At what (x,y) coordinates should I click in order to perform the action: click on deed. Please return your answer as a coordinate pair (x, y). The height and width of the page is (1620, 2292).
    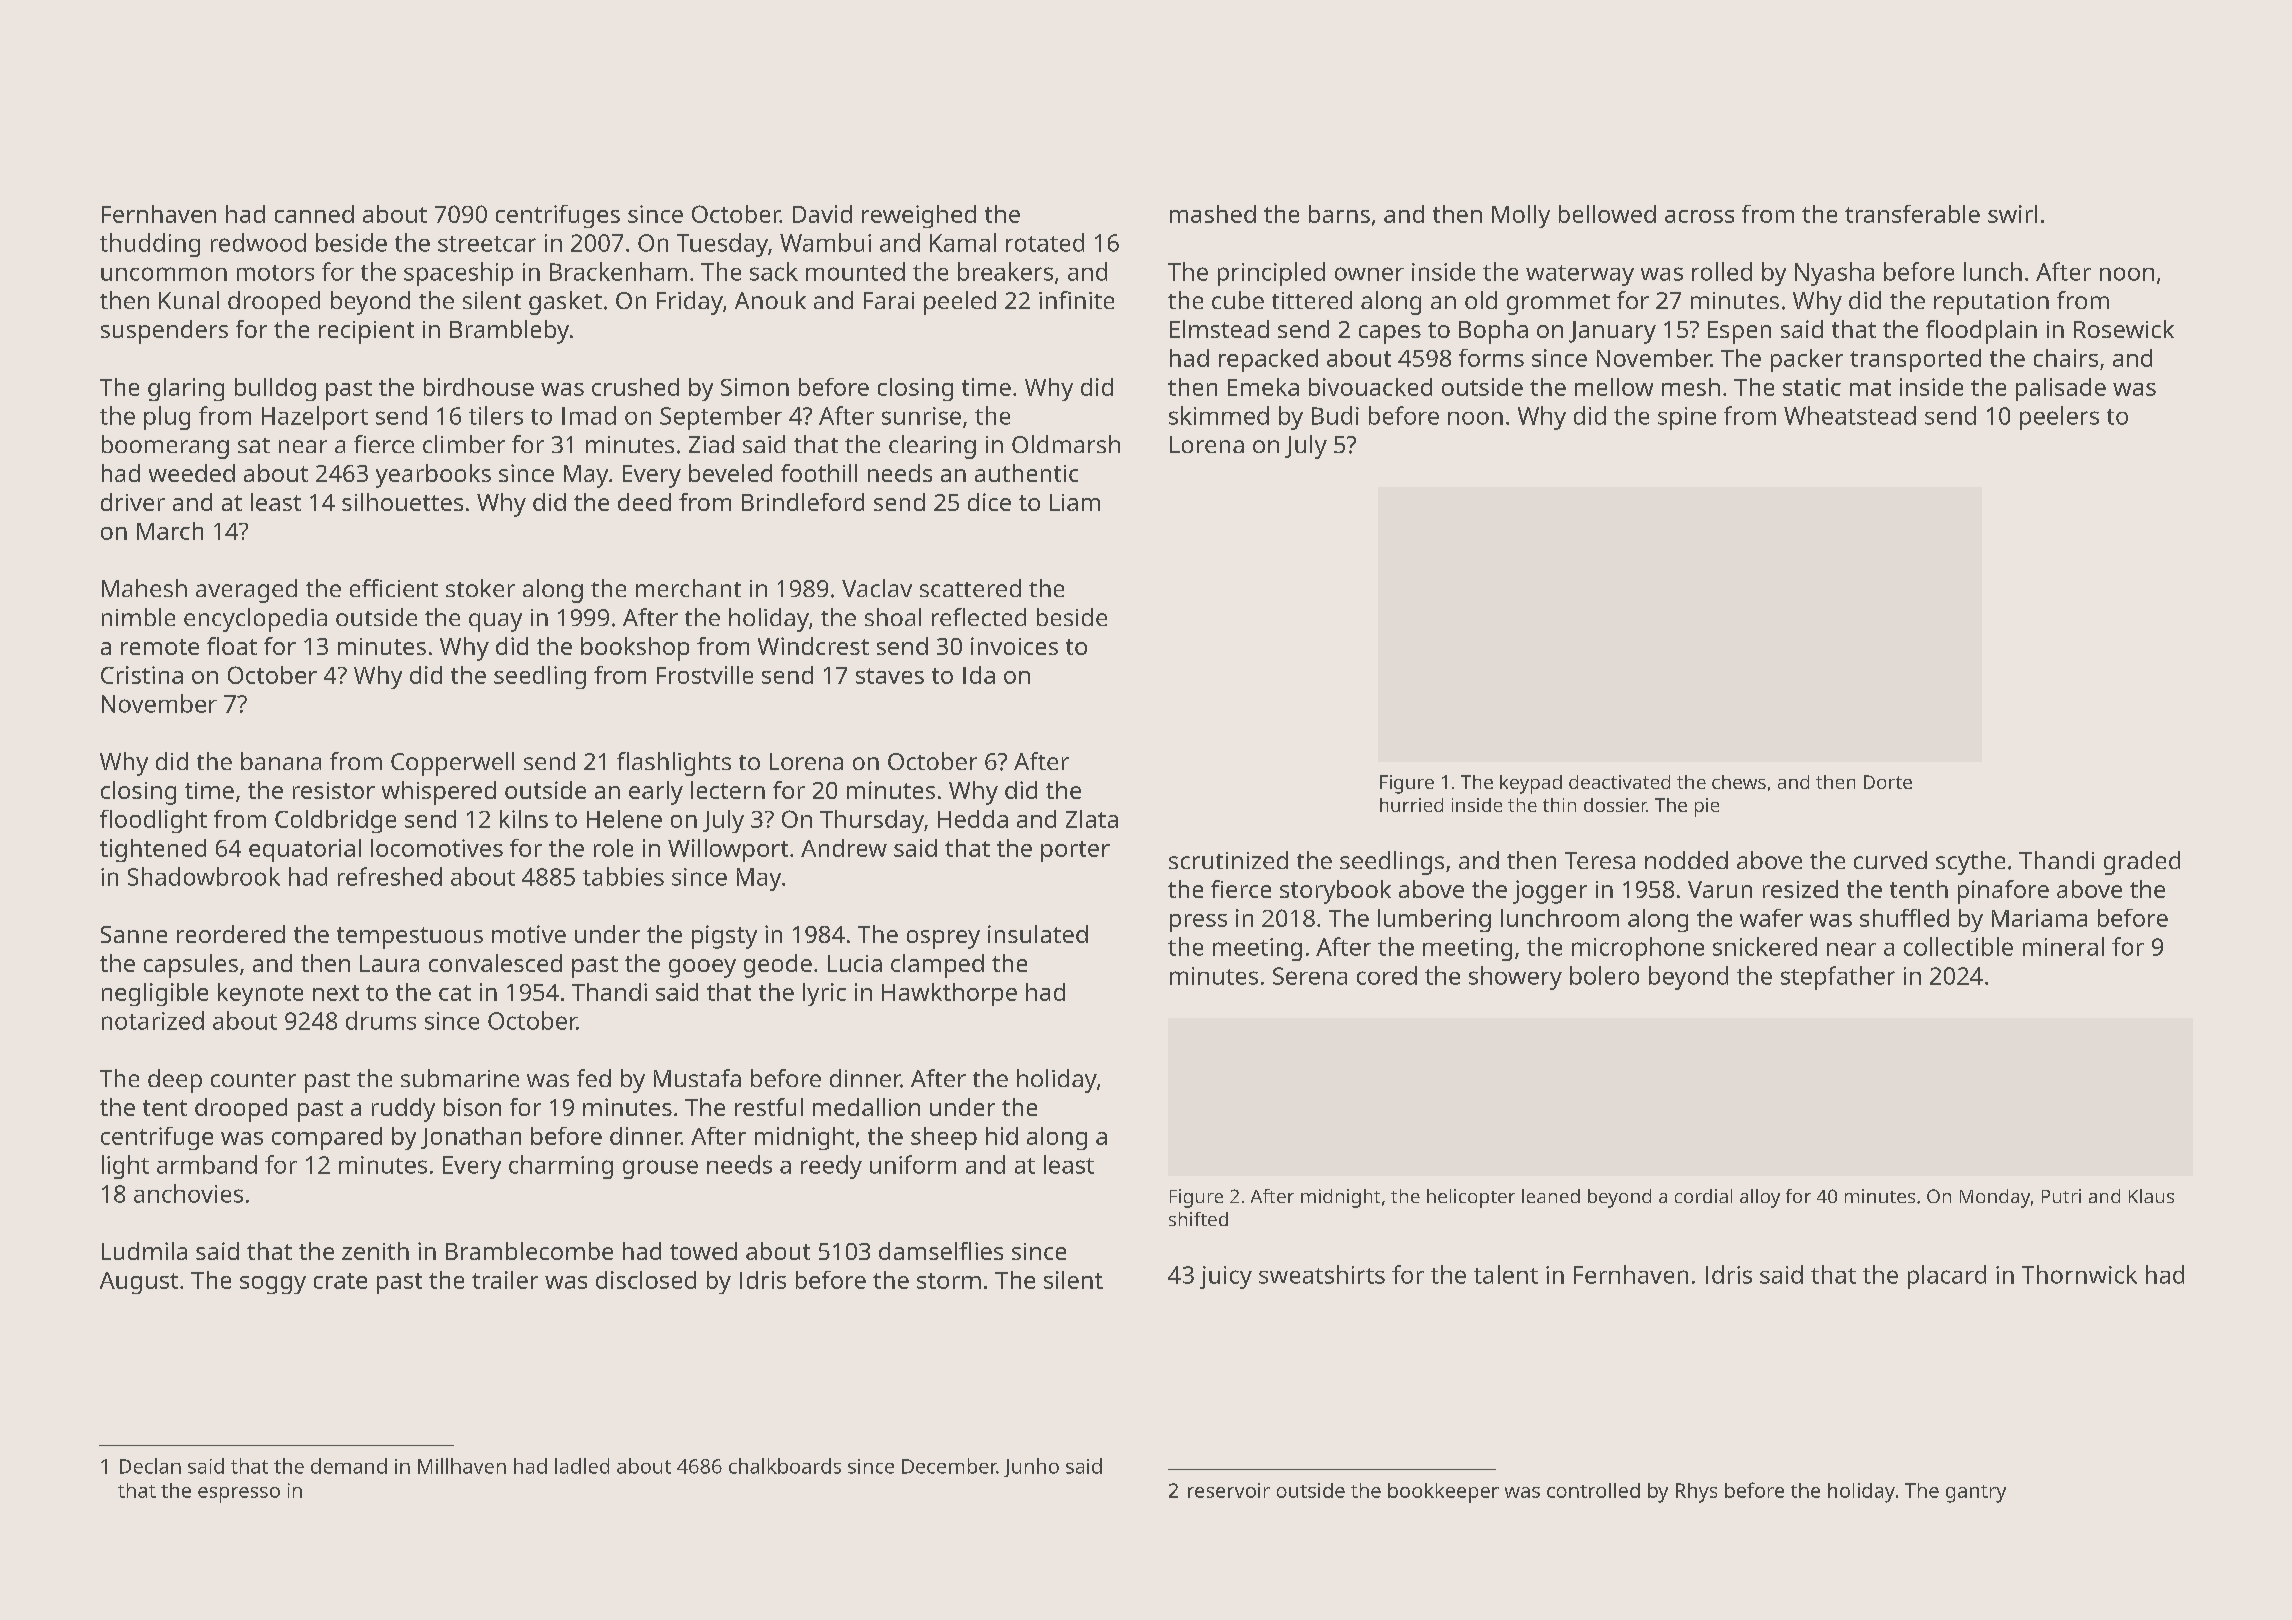
    Looking at the image, I should click on (644, 502).
